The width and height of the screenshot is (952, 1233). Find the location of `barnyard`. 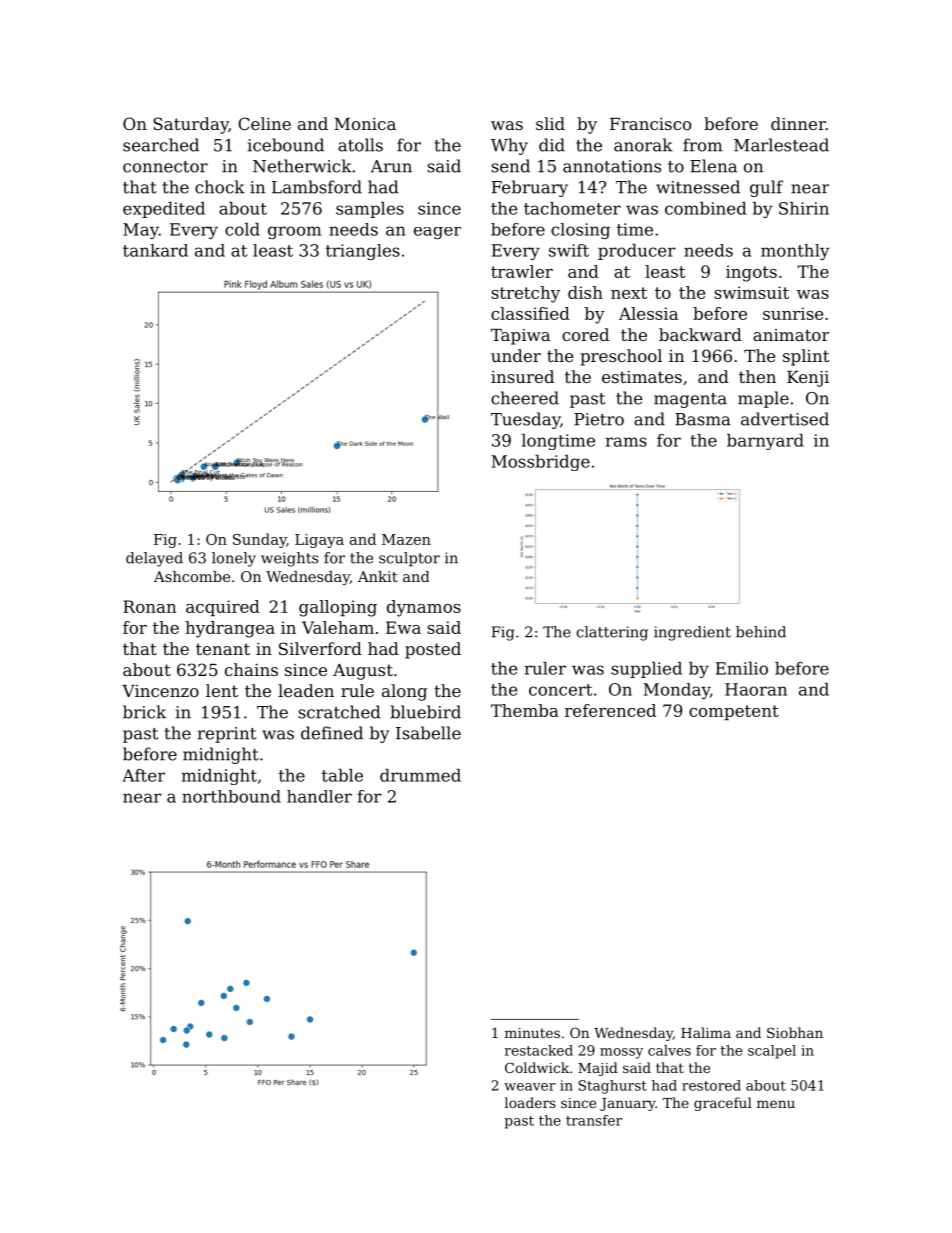

barnyard is located at coordinates (765, 442).
